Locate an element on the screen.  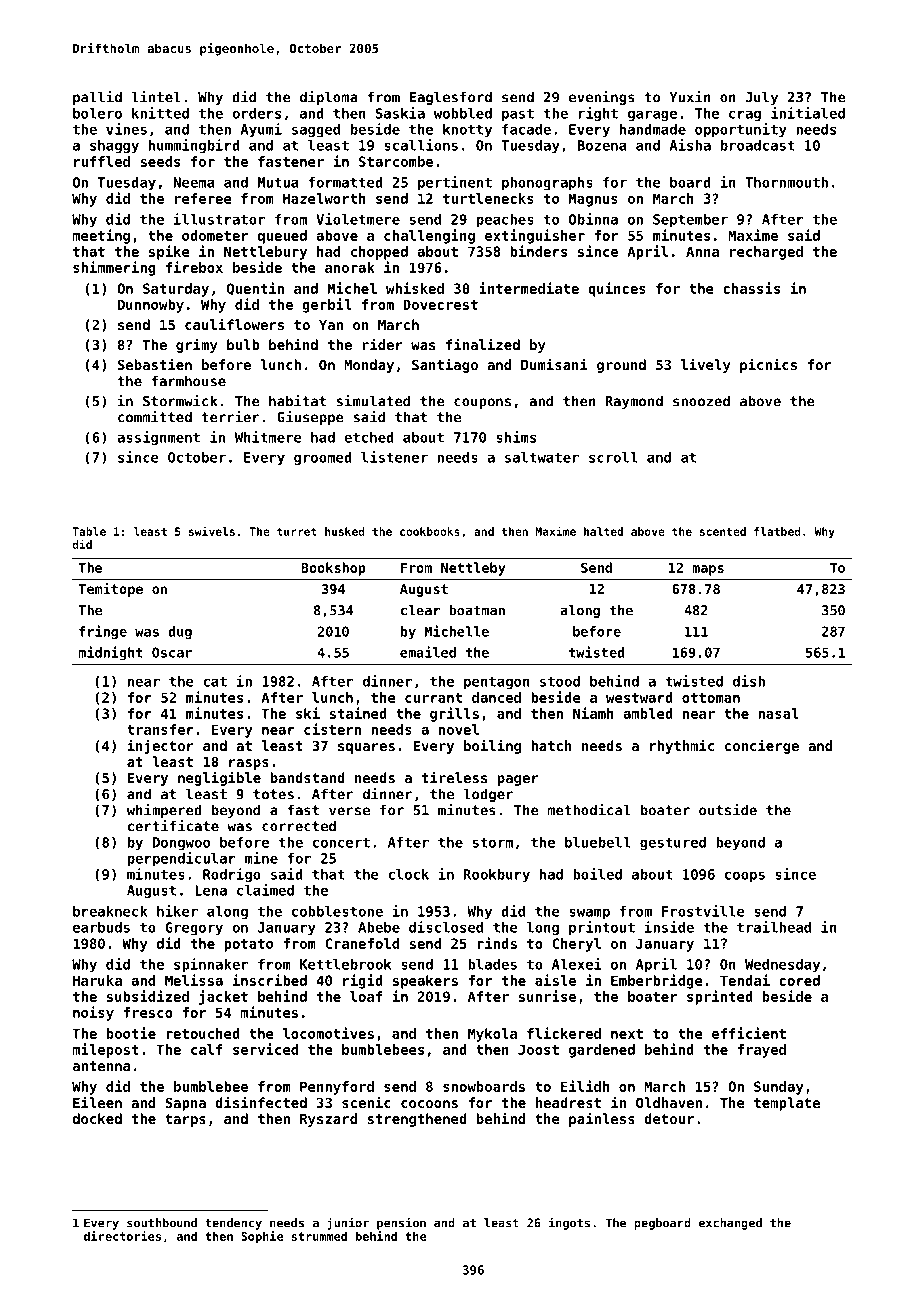
swamp is located at coordinates (589, 914).
